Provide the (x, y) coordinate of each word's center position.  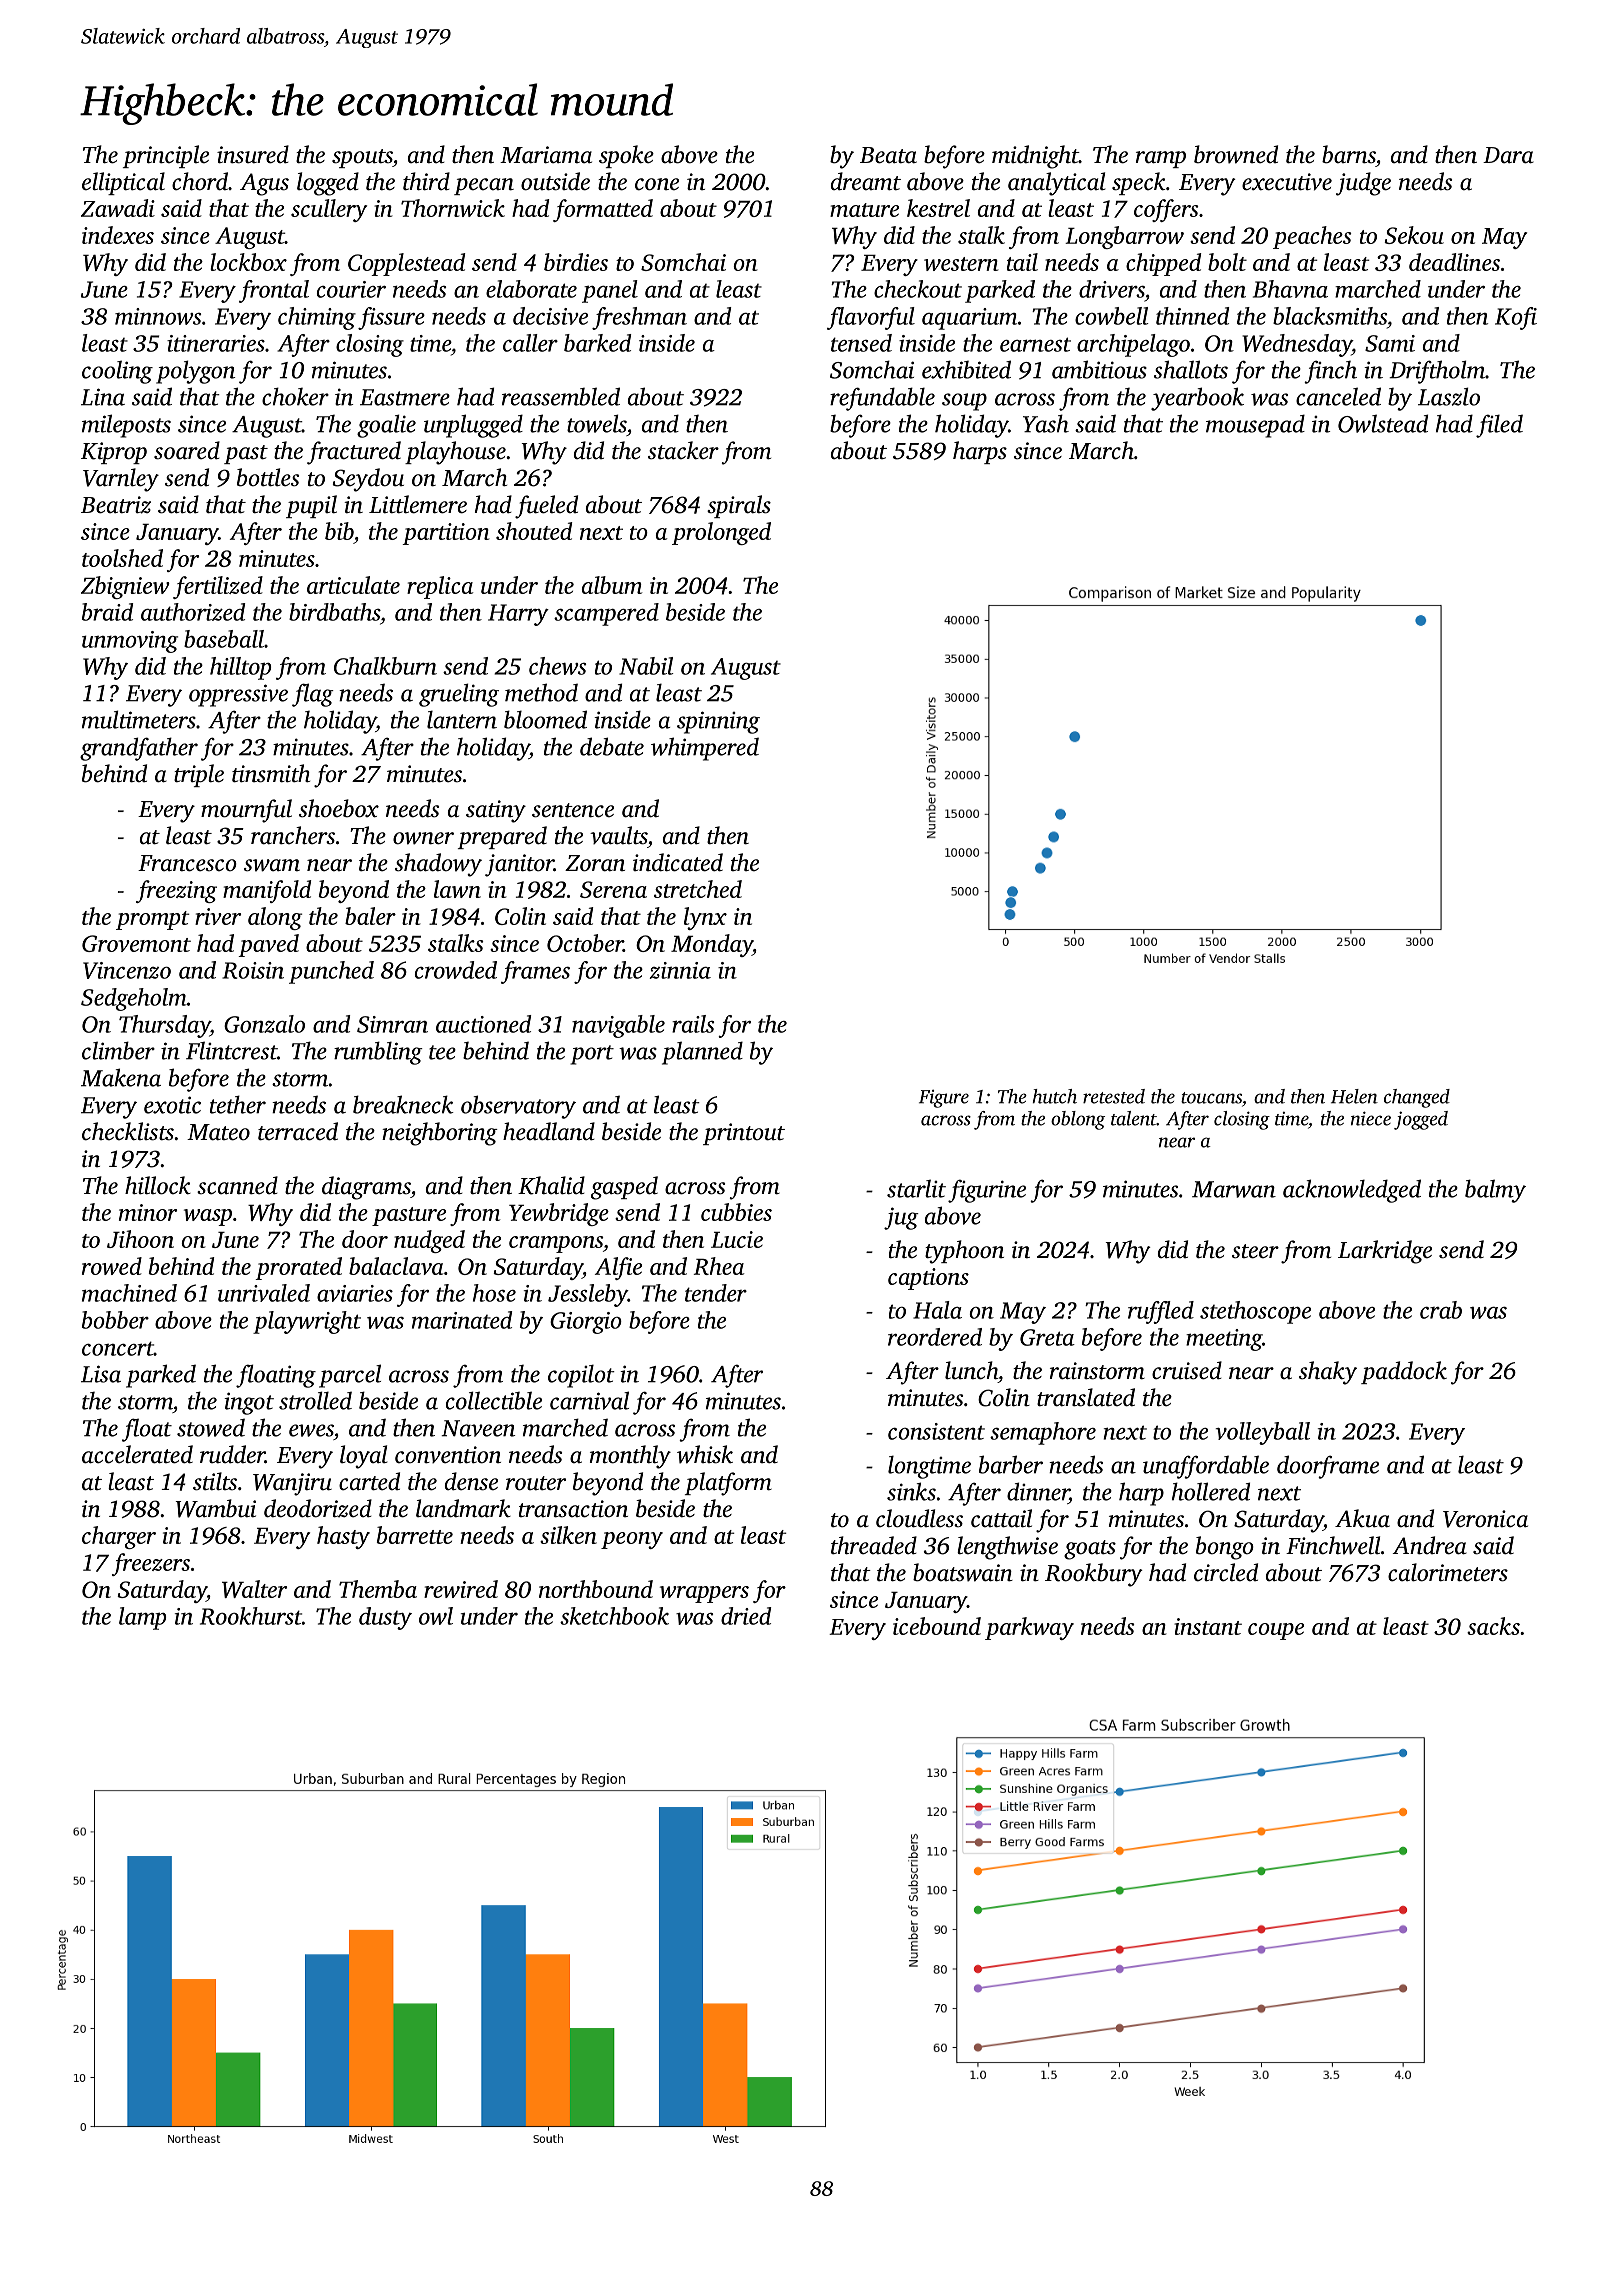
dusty (385, 1618)
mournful (246, 811)
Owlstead (1383, 423)
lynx (705, 918)
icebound (937, 1626)
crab (1441, 1310)
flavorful (871, 318)
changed (1417, 1098)
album (612, 585)
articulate (353, 585)
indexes (118, 235)
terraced (298, 1131)
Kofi (1516, 318)
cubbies (736, 1212)
